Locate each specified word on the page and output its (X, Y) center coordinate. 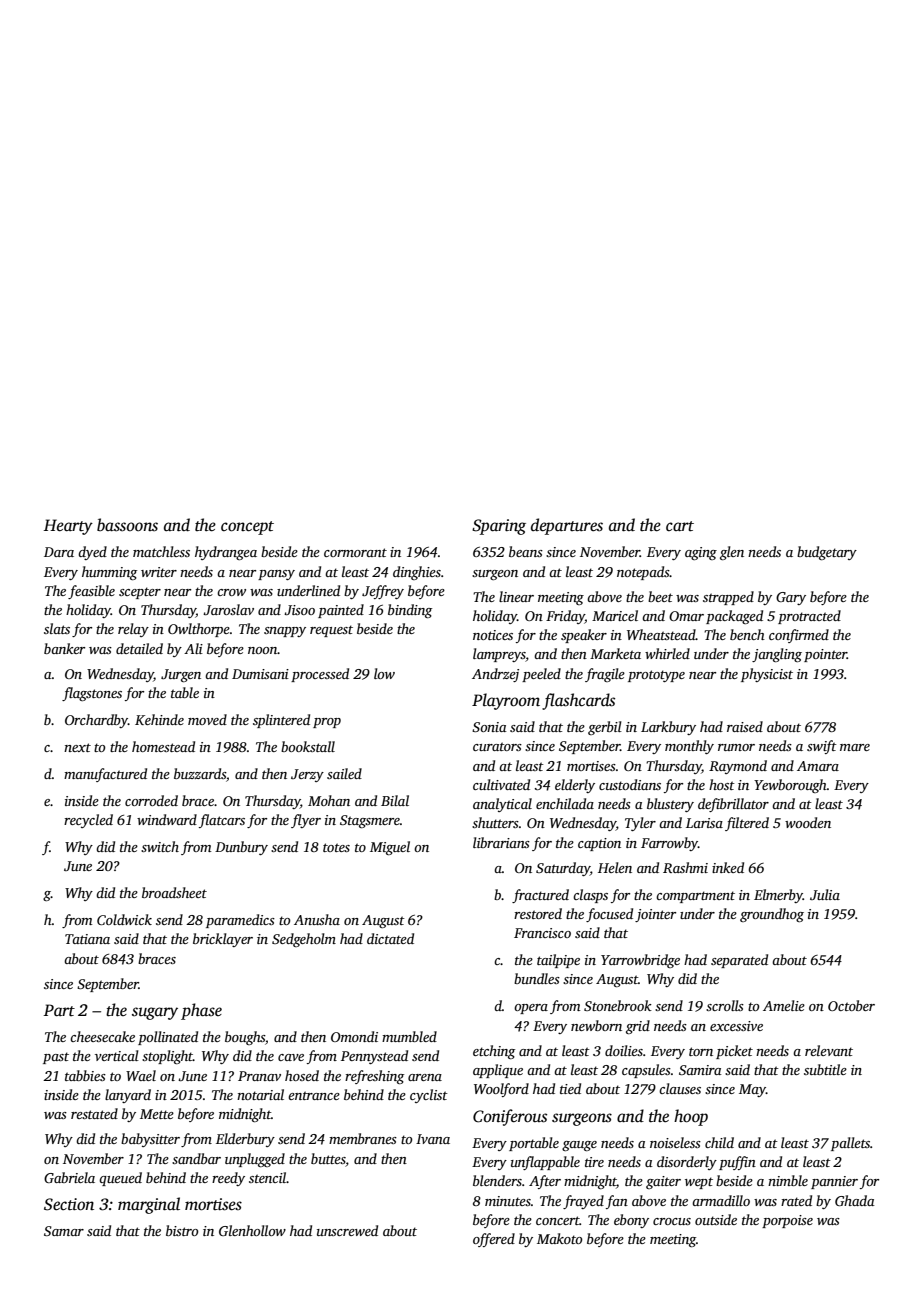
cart (680, 526)
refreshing (374, 1077)
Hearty (68, 527)
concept (247, 528)
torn (701, 1051)
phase (201, 1011)
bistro (182, 1230)
